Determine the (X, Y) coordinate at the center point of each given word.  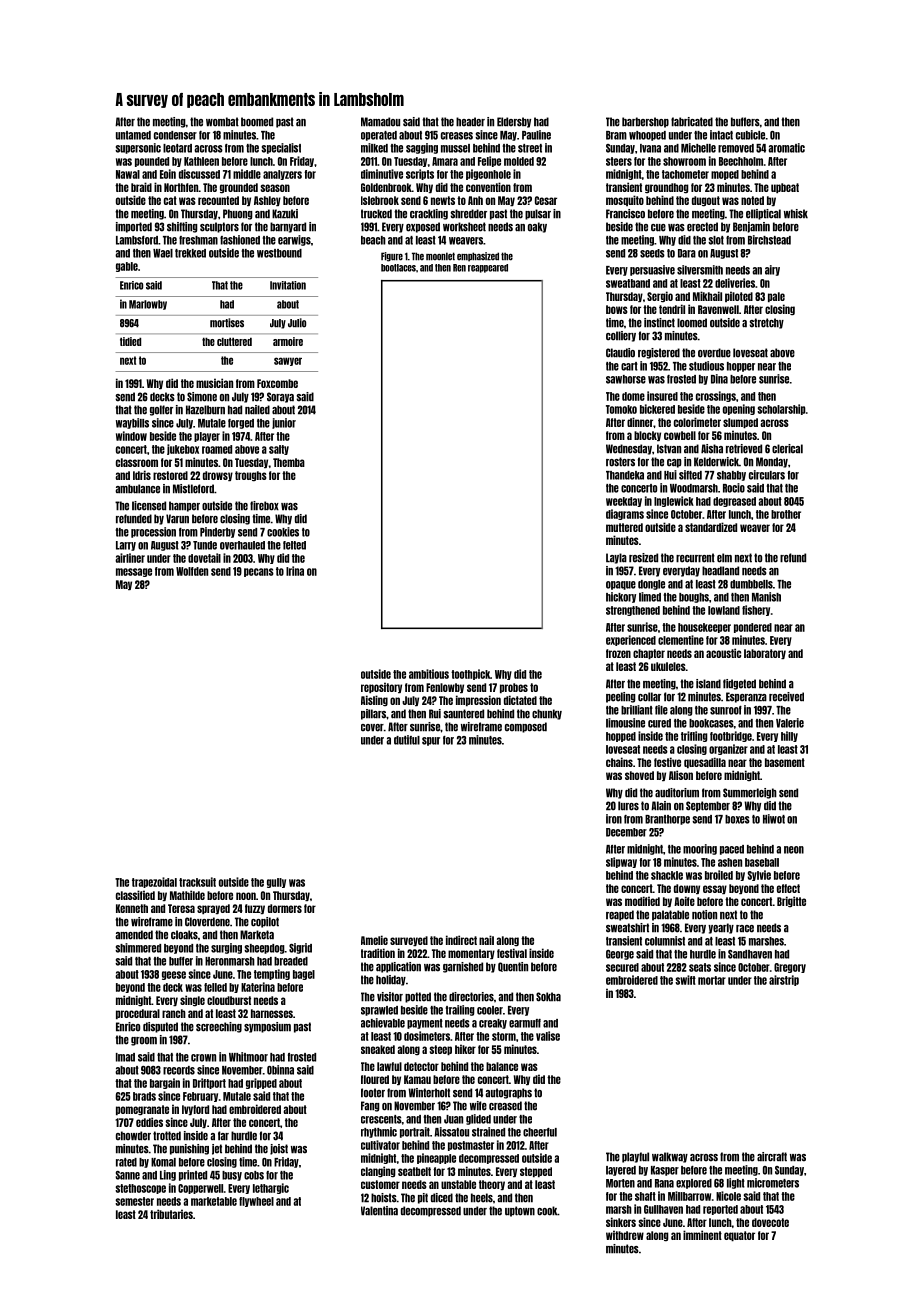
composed (526, 727)
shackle (667, 875)
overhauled (242, 545)
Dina (719, 379)
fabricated (692, 122)
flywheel (256, 1202)
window (131, 436)
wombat (222, 122)
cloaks (184, 935)
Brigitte (791, 901)
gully (276, 883)
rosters (620, 462)
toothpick (470, 674)
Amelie (374, 940)
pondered (753, 628)
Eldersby (514, 122)
